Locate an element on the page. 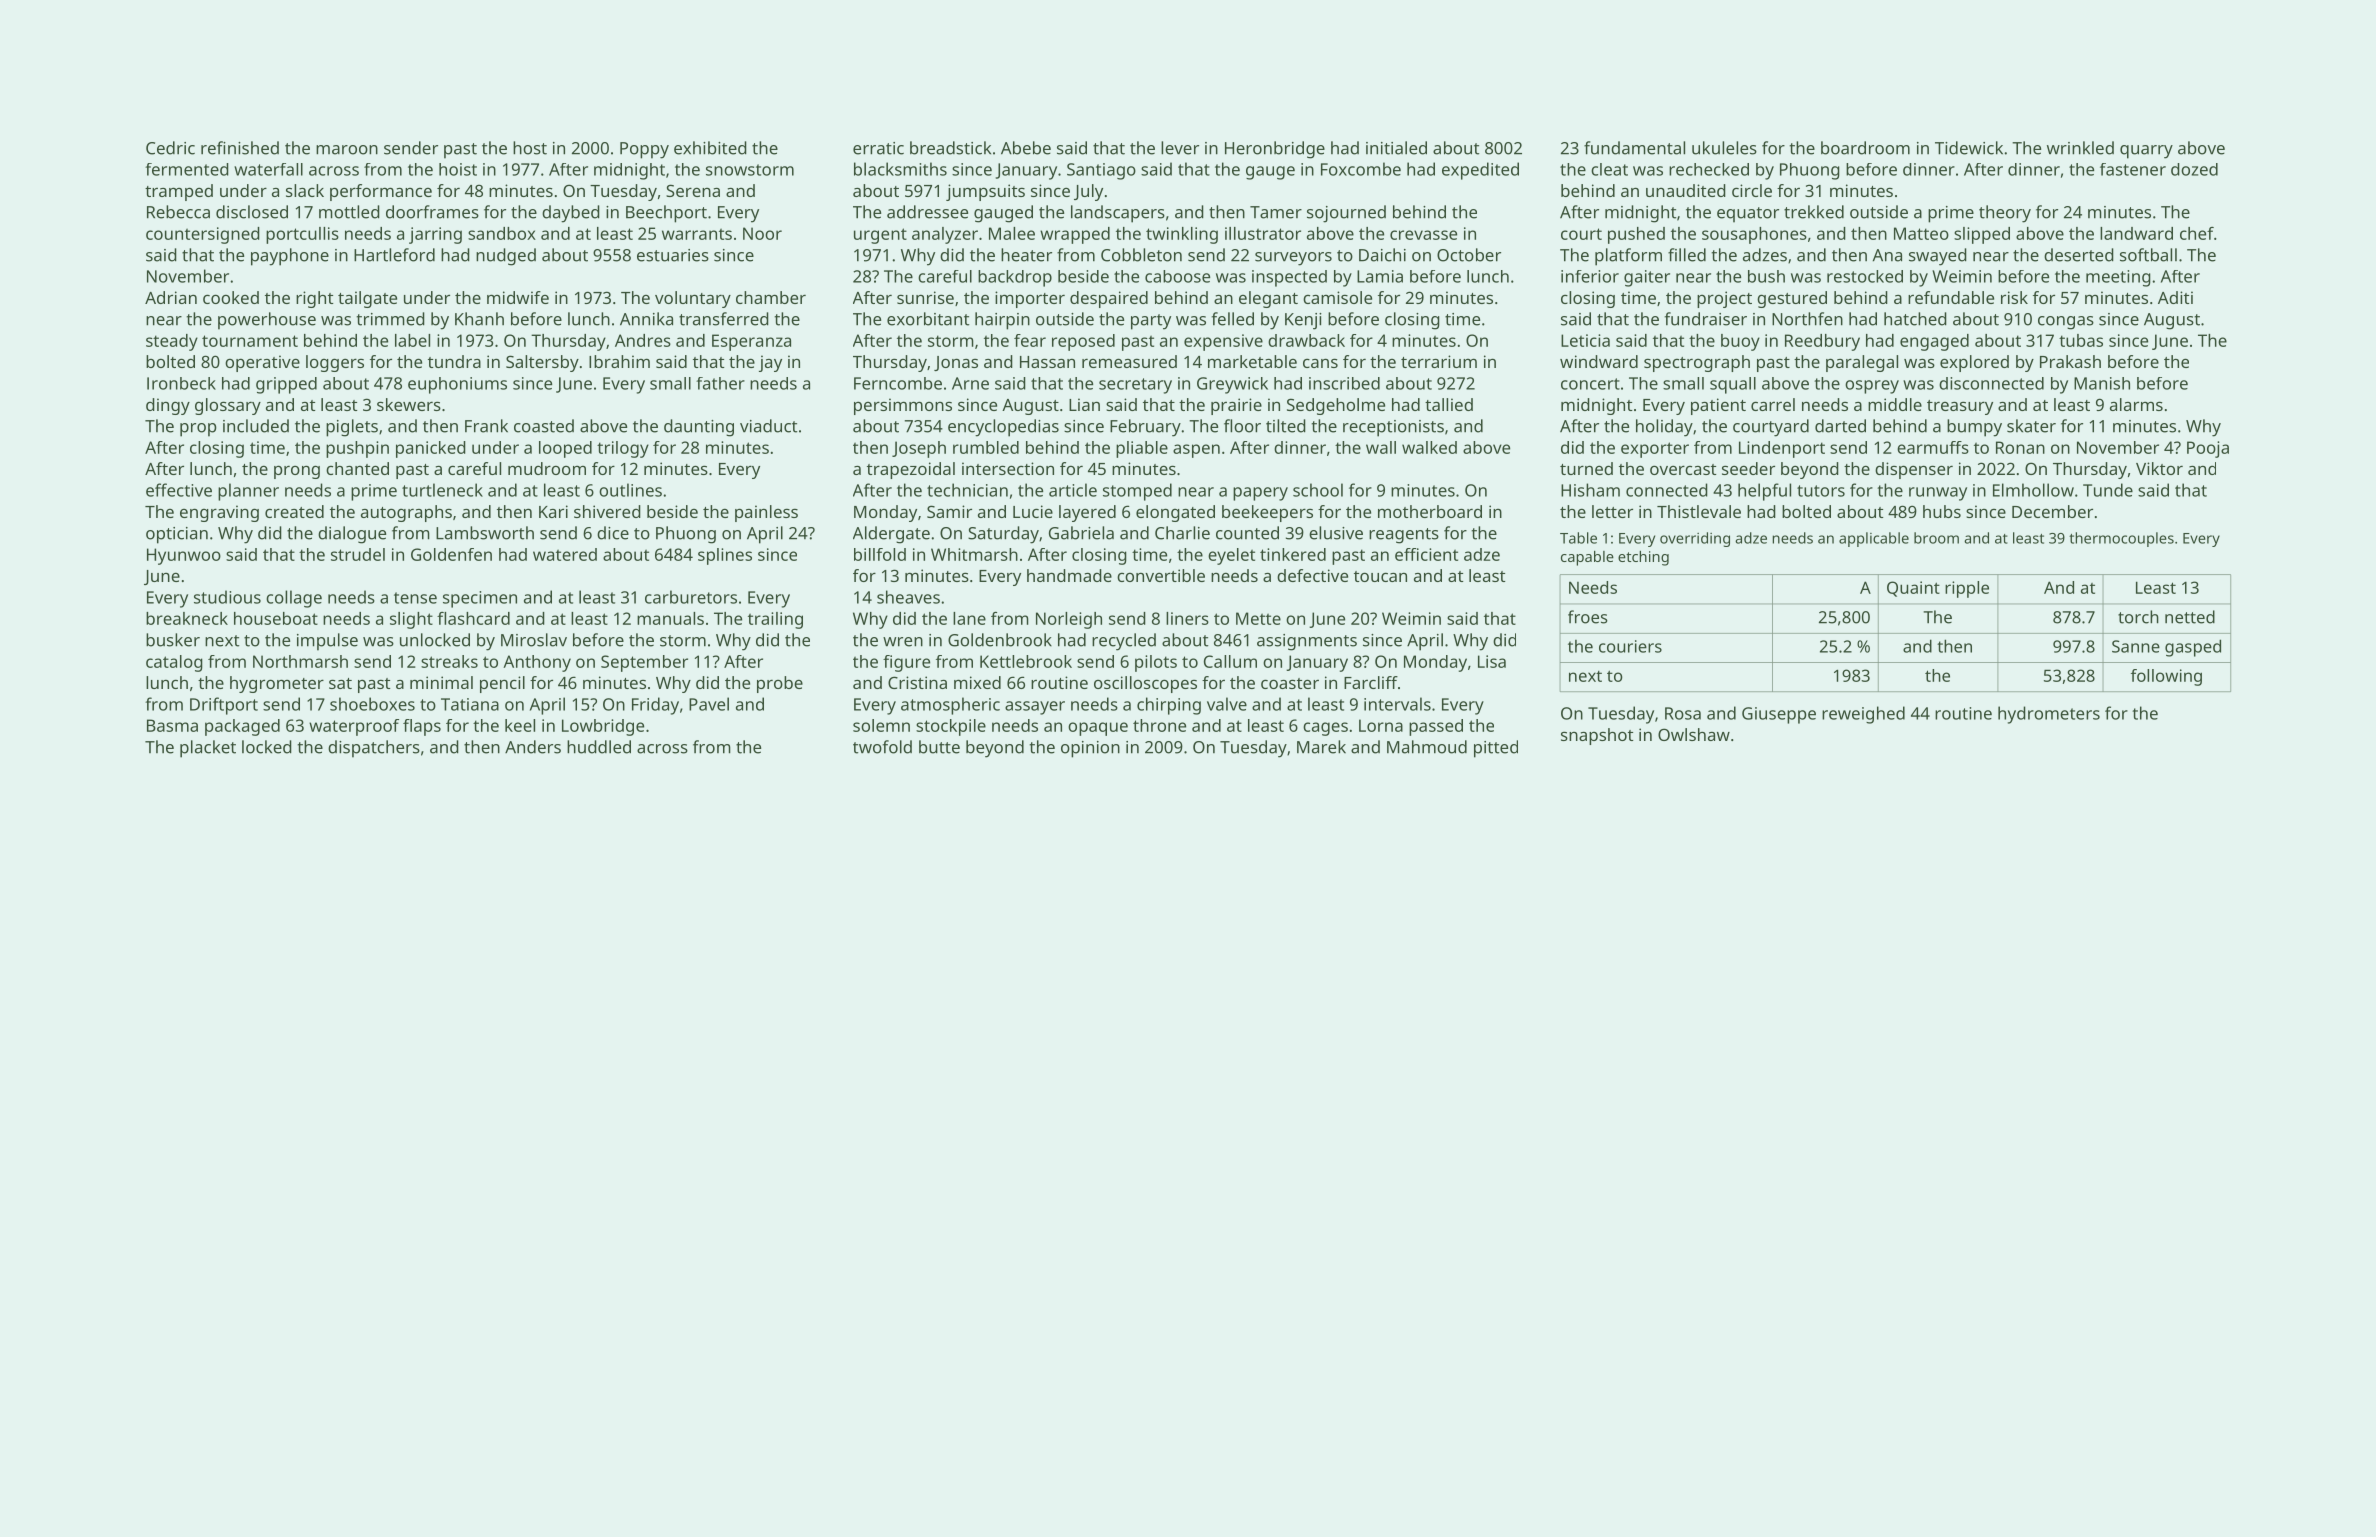 The height and width of the image is (1537, 2376). refundable is located at coordinates (1951, 297).
